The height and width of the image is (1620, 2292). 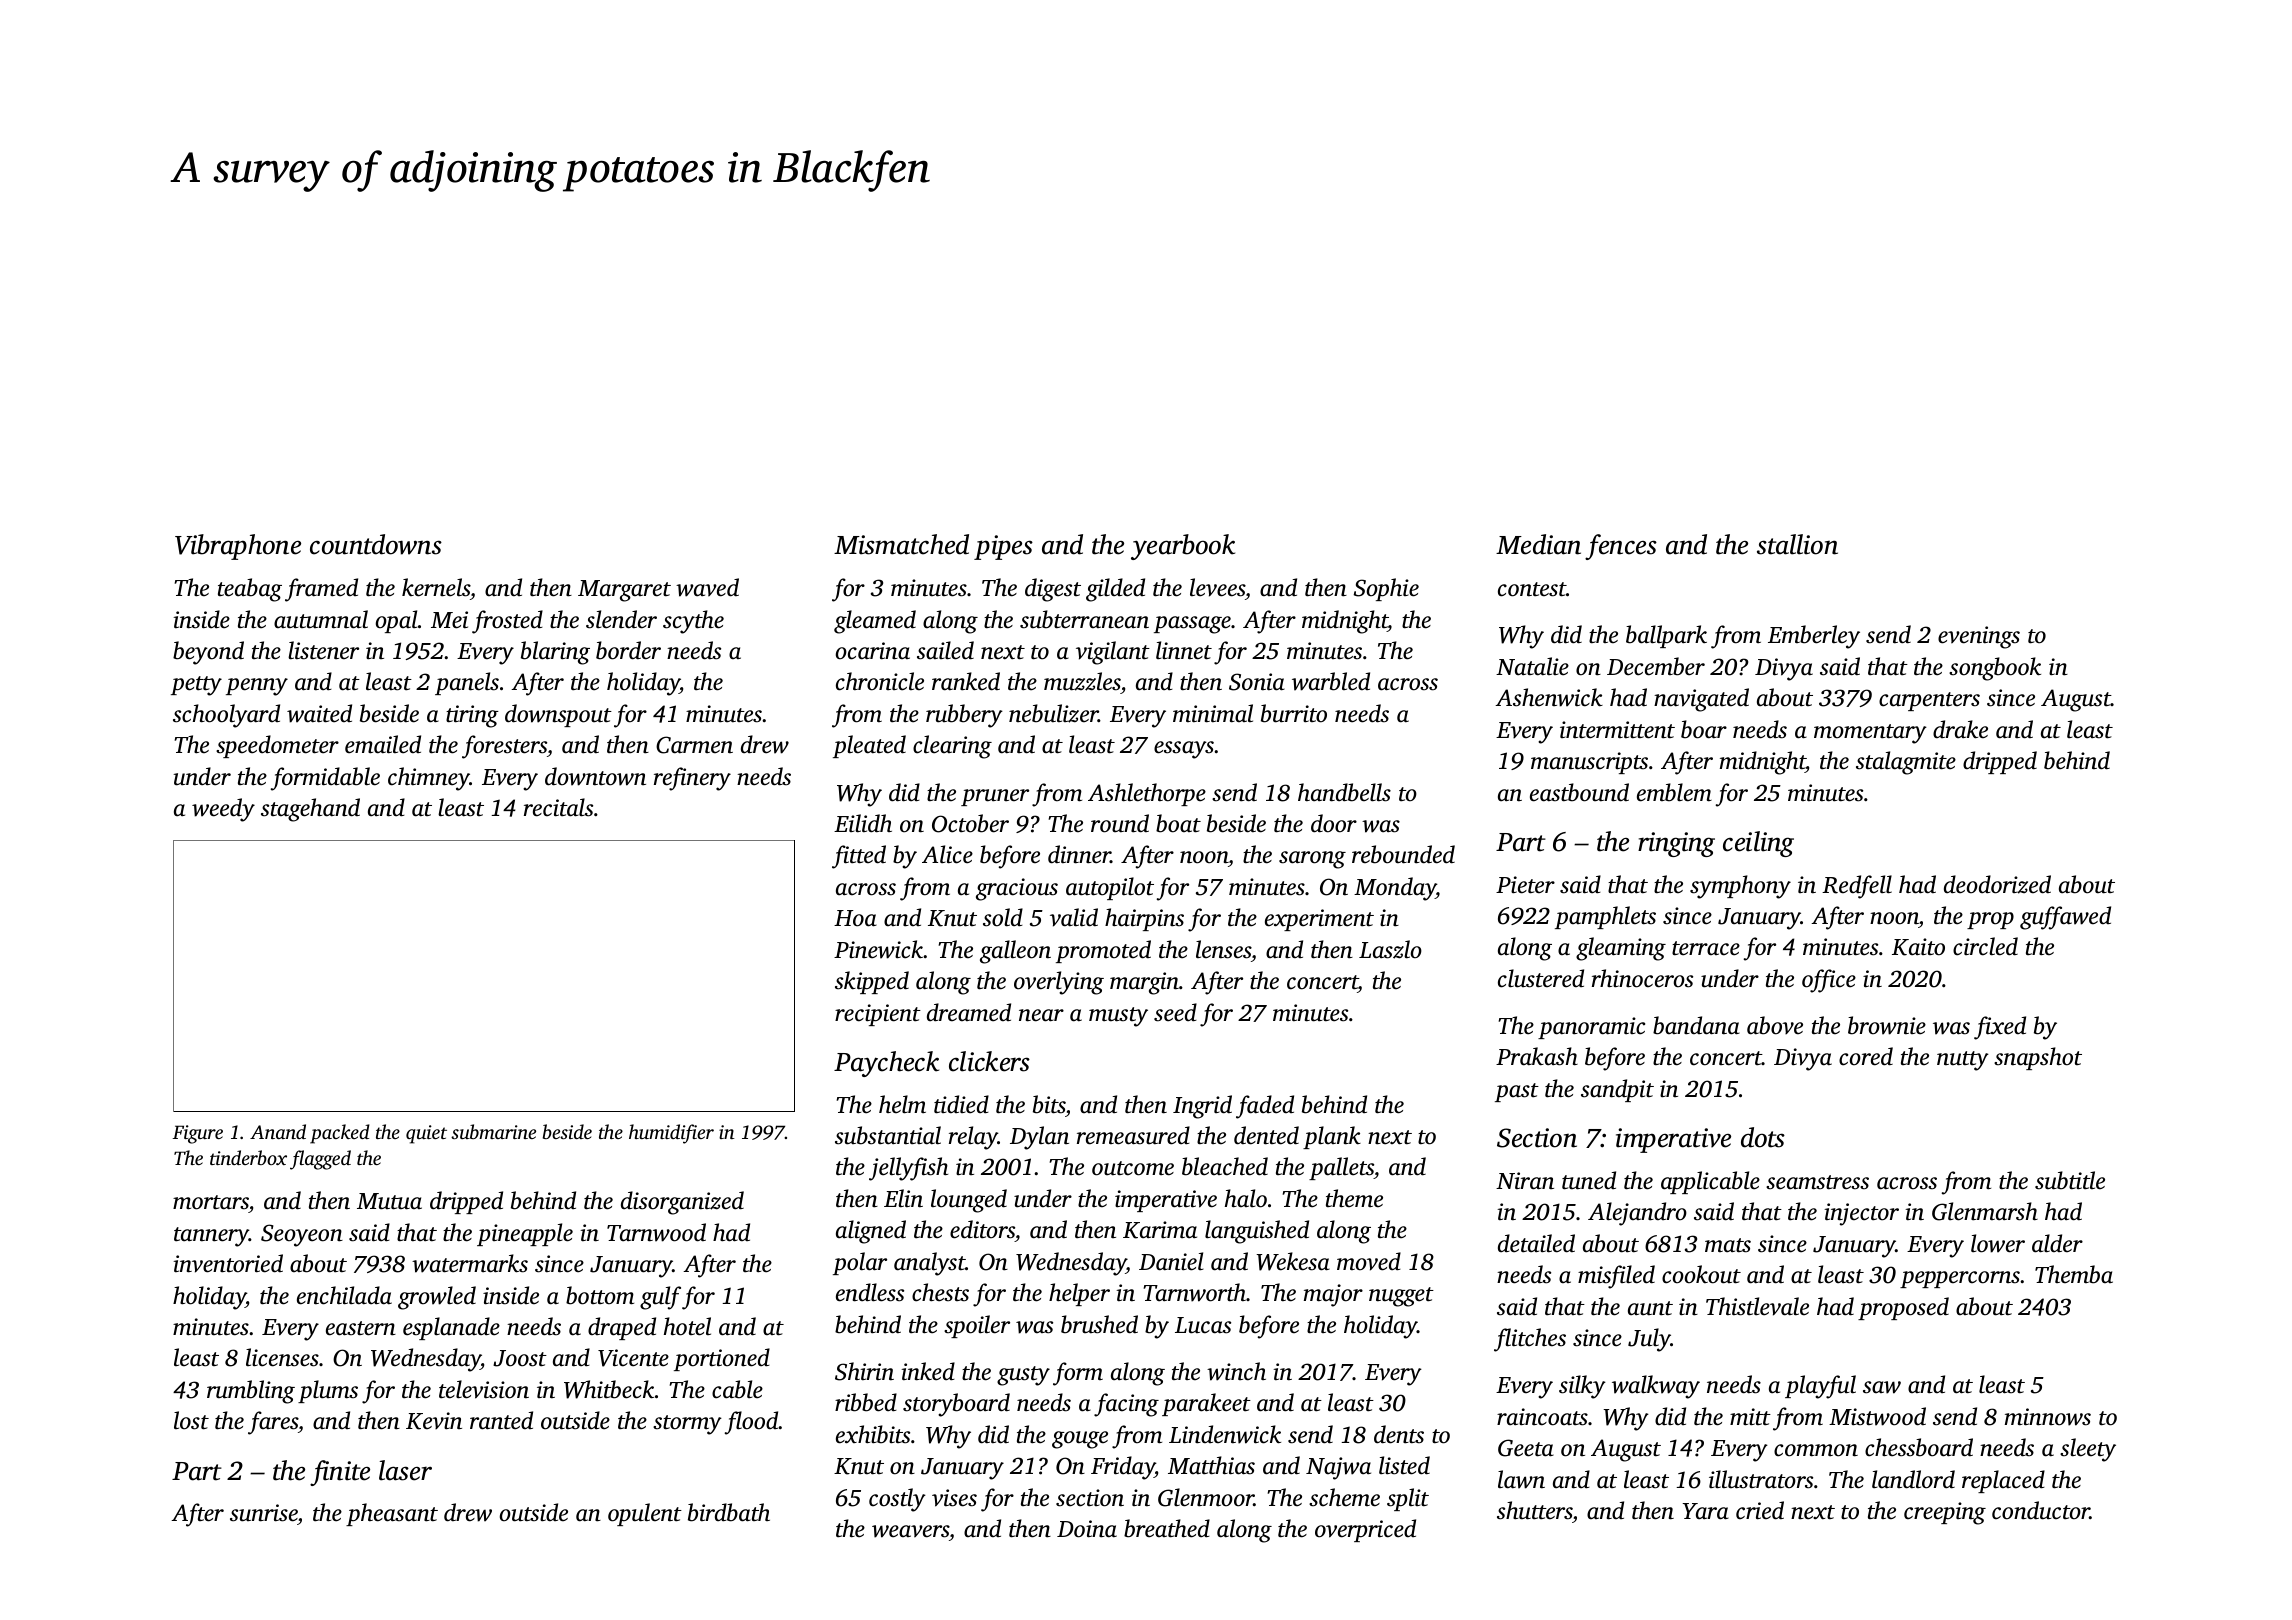 What do you see at coordinates (947, 854) in the image?
I see `Alice` at bounding box center [947, 854].
